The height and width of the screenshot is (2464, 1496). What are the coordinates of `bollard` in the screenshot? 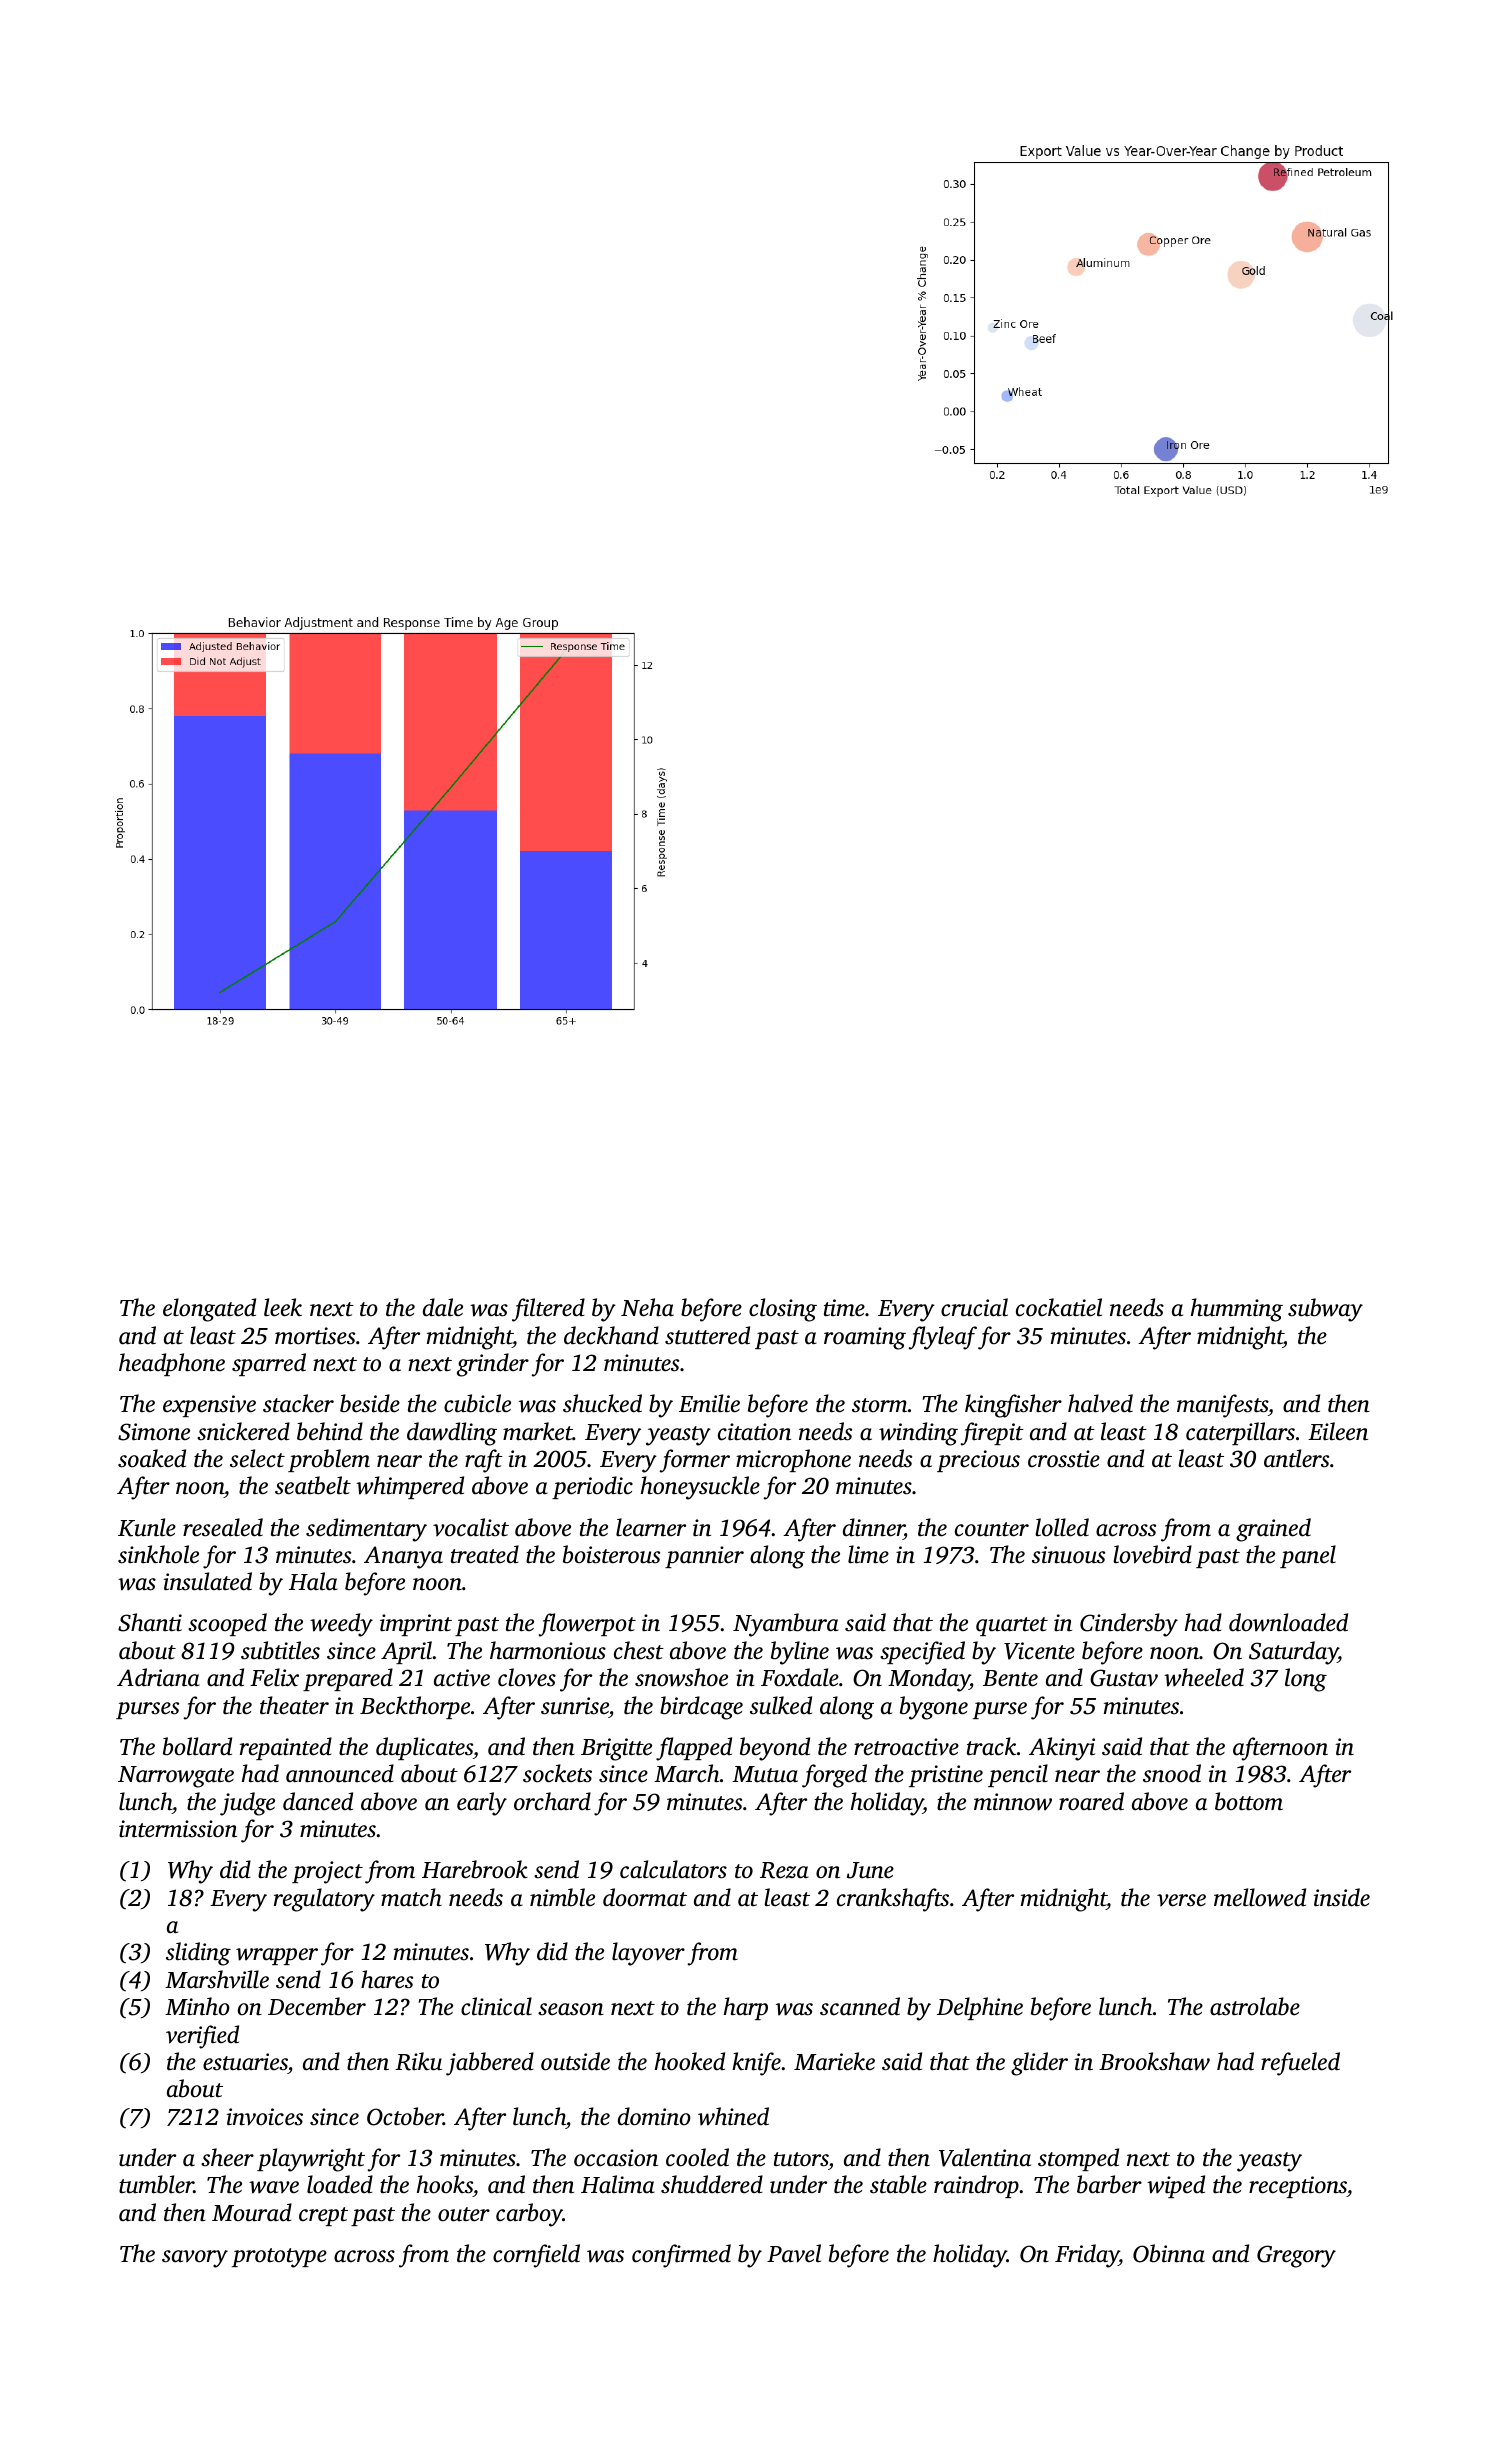 It's located at (197, 1746).
